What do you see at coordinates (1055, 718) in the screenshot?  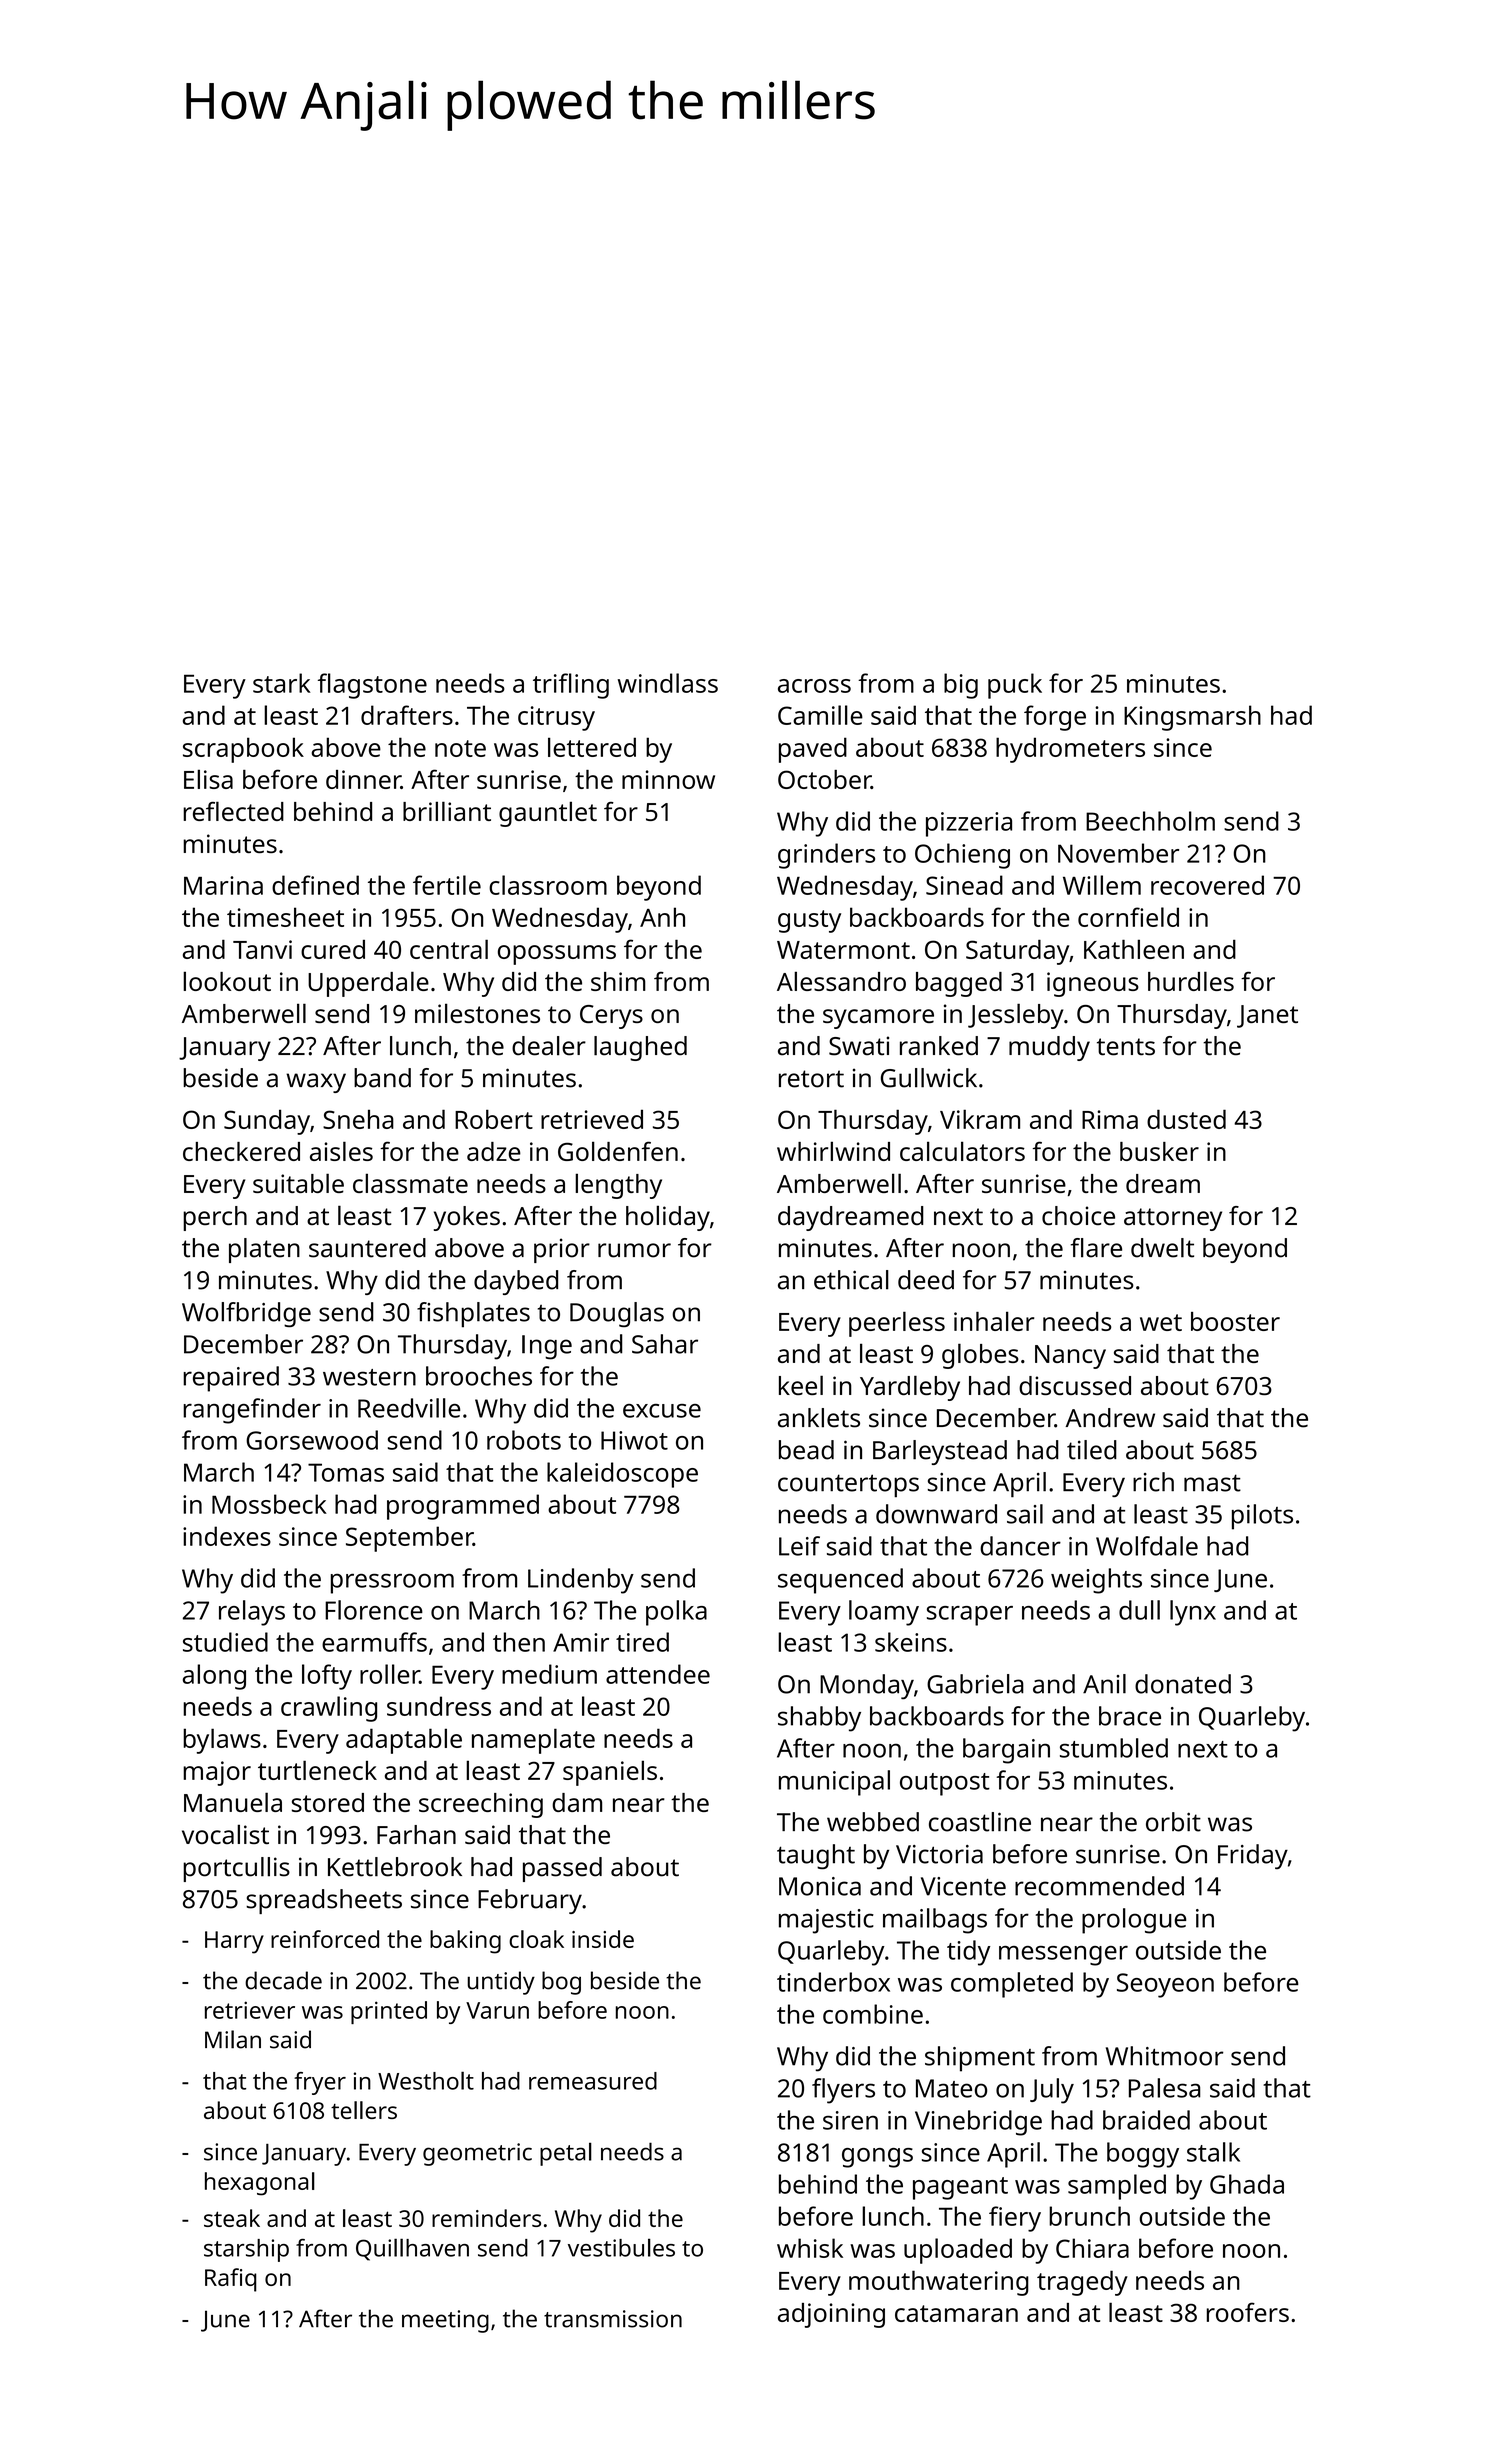 I see `forge` at bounding box center [1055, 718].
